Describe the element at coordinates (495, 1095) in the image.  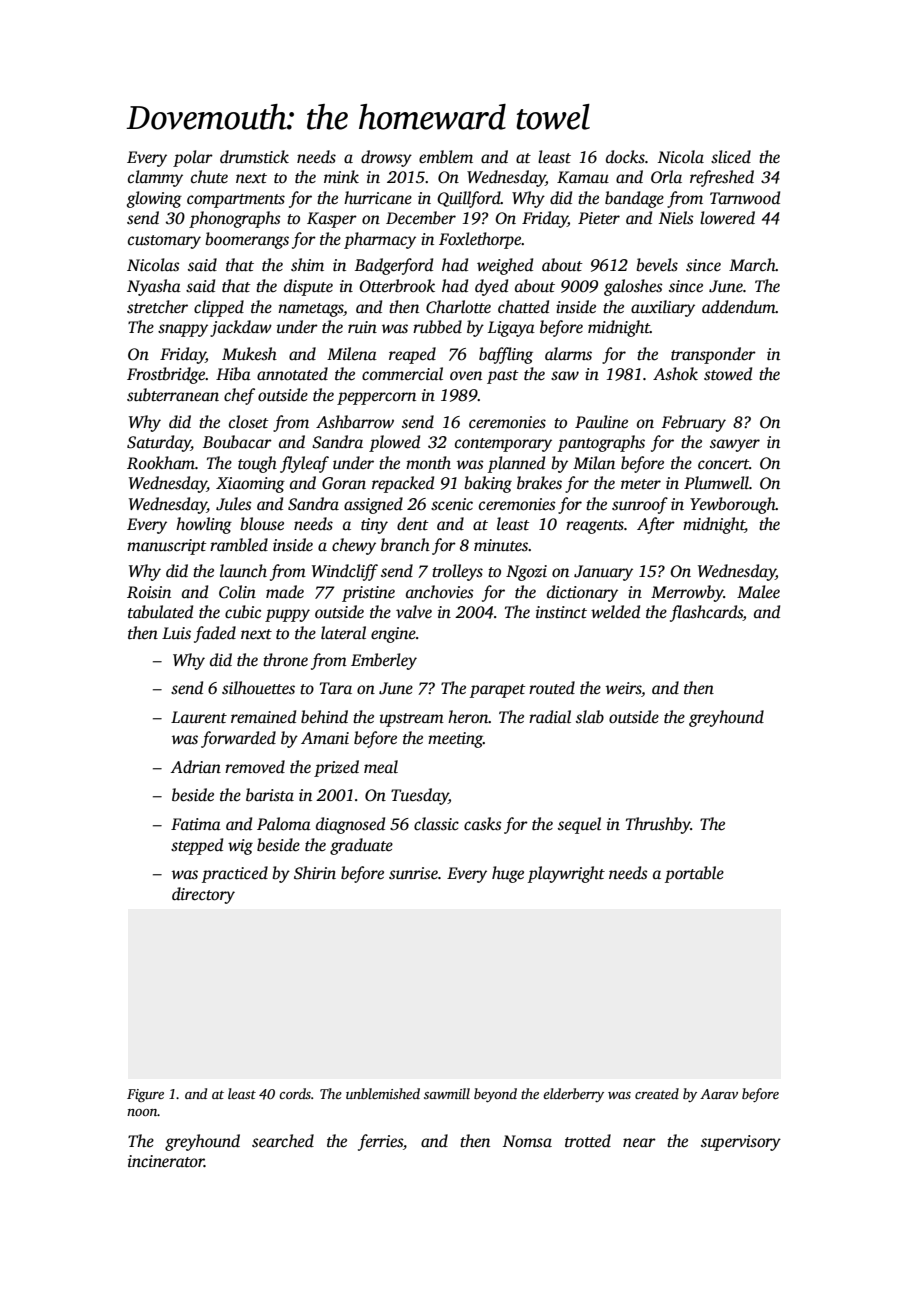
I see `beyond` at that location.
